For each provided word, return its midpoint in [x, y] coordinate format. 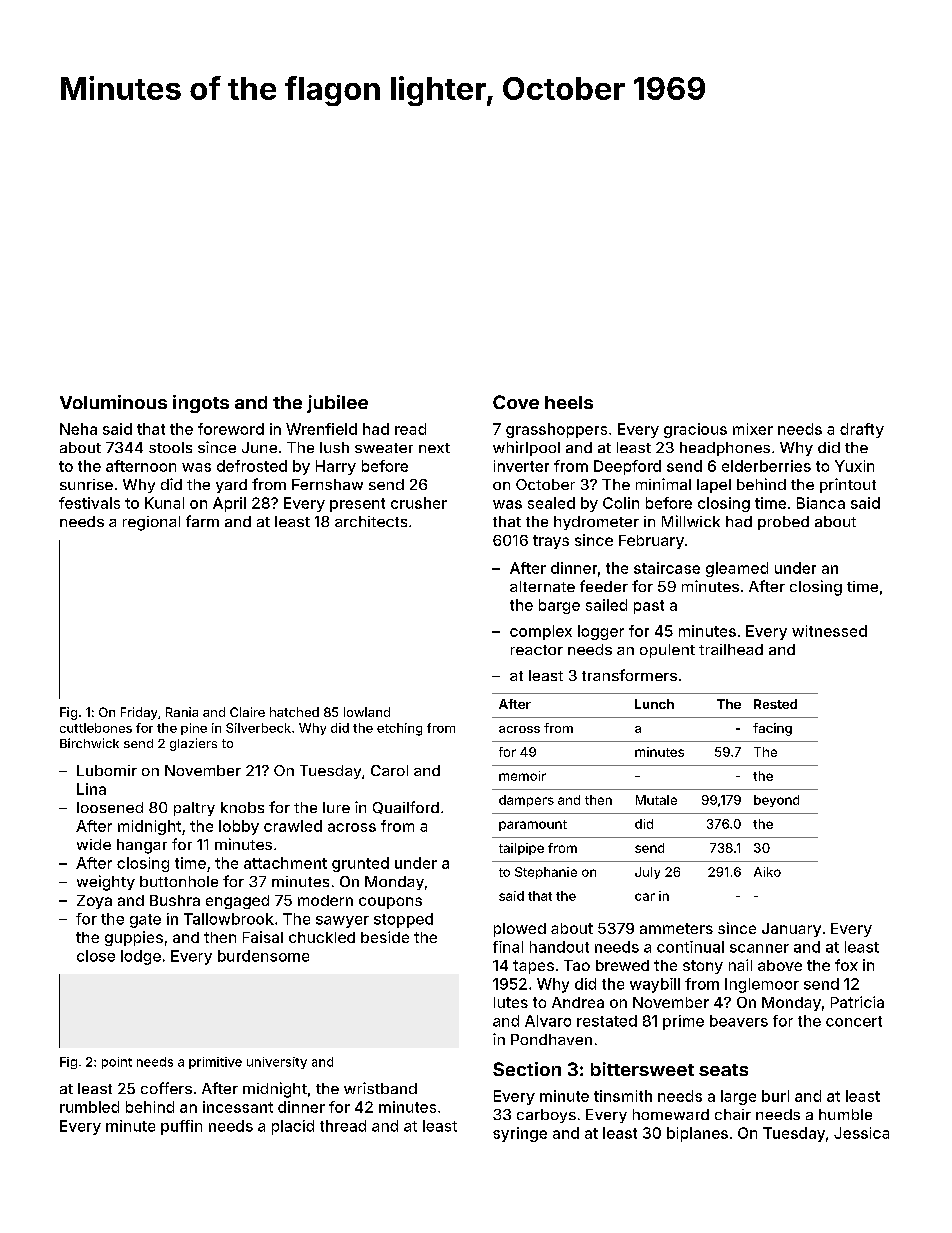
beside [385, 937]
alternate [542, 586]
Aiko [767, 872]
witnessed [829, 631]
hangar [142, 846]
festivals [89, 503]
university [277, 1063]
